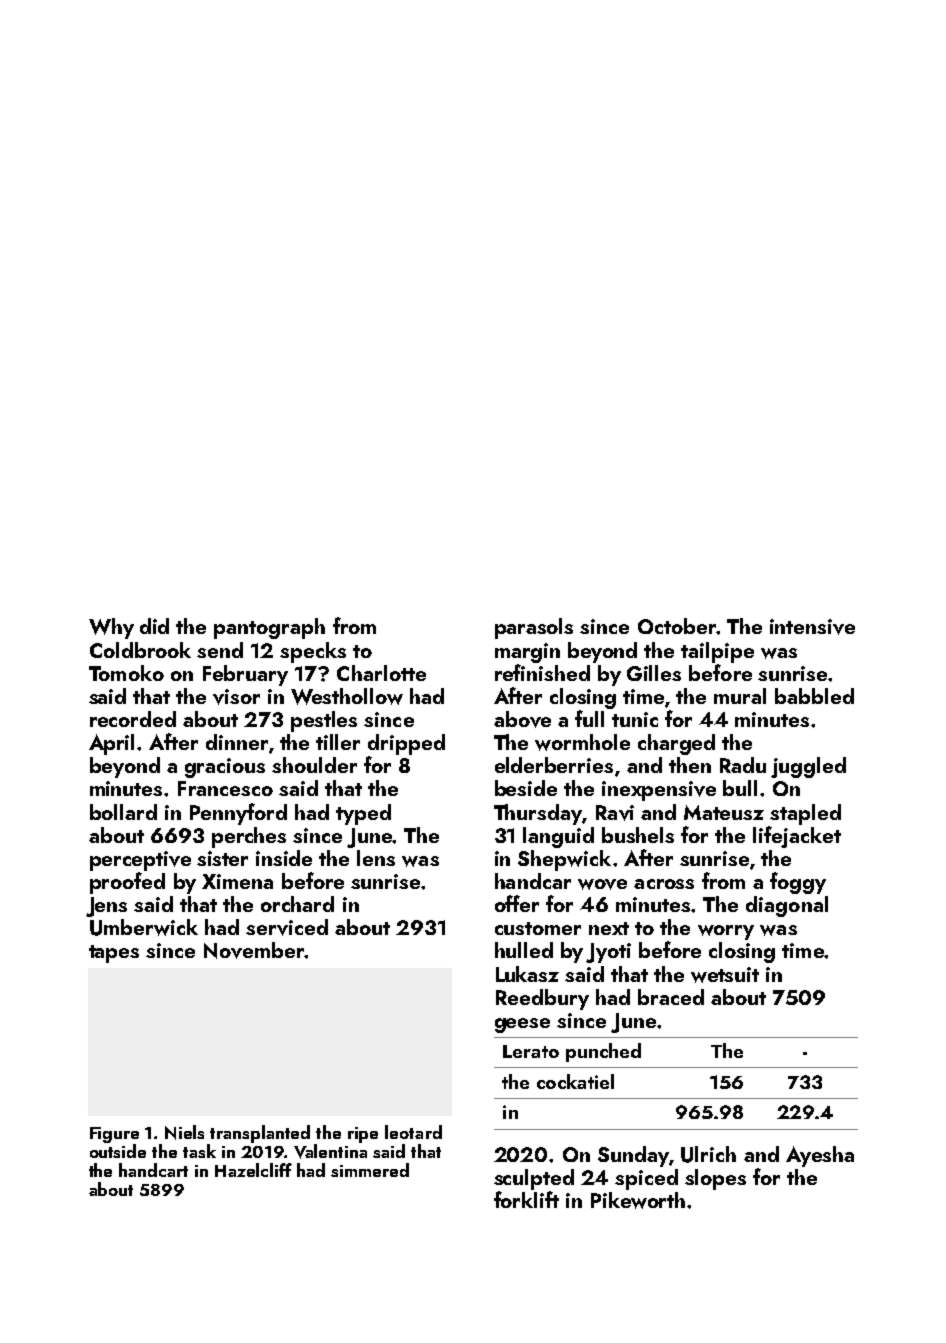  What do you see at coordinates (237, 742) in the page?
I see `dinner` at bounding box center [237, 742].
